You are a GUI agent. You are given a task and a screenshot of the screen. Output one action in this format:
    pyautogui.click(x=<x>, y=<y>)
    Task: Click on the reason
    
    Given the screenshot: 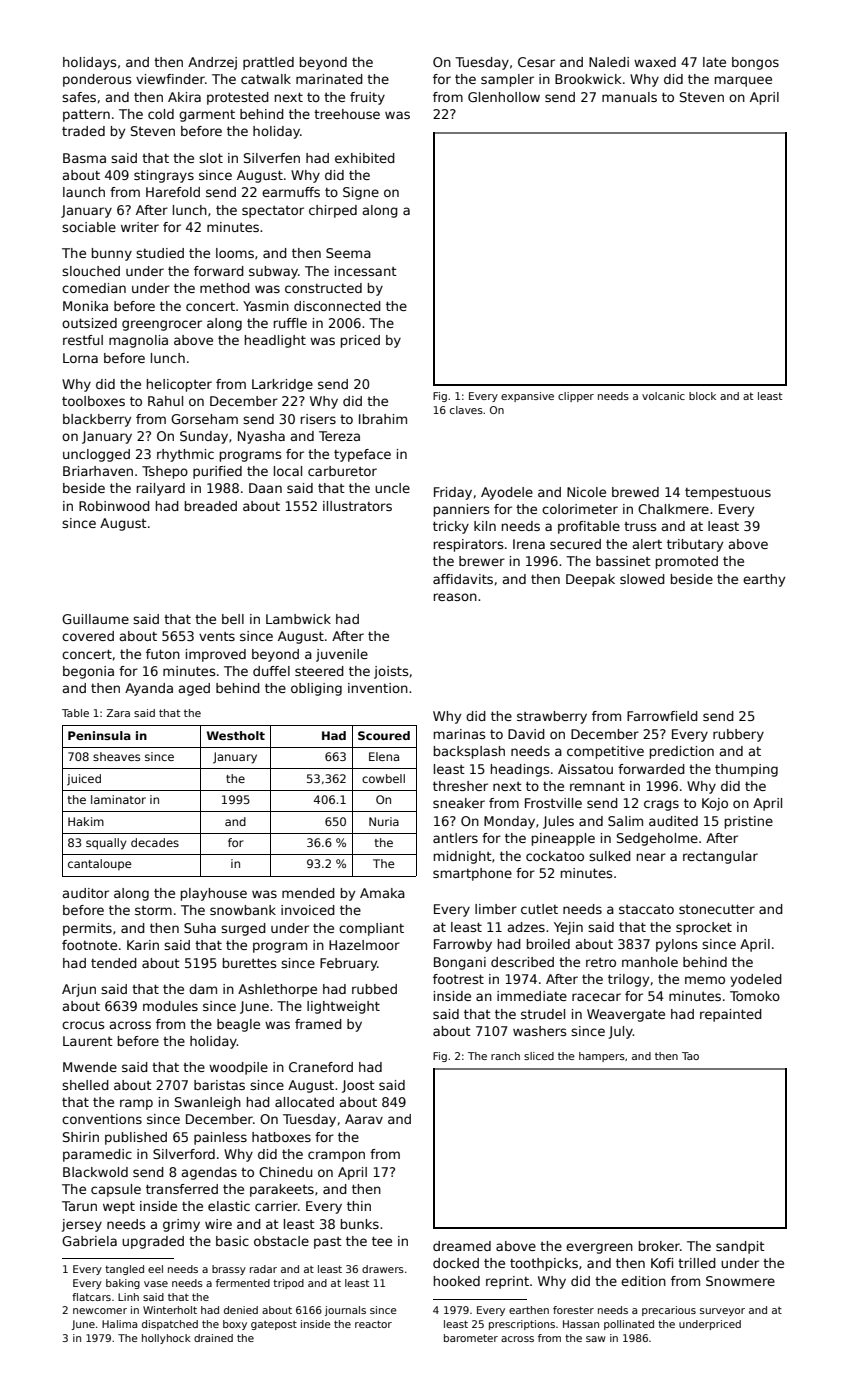 What is the action you would take?
    pyautogui.click(x=455, y=597)
